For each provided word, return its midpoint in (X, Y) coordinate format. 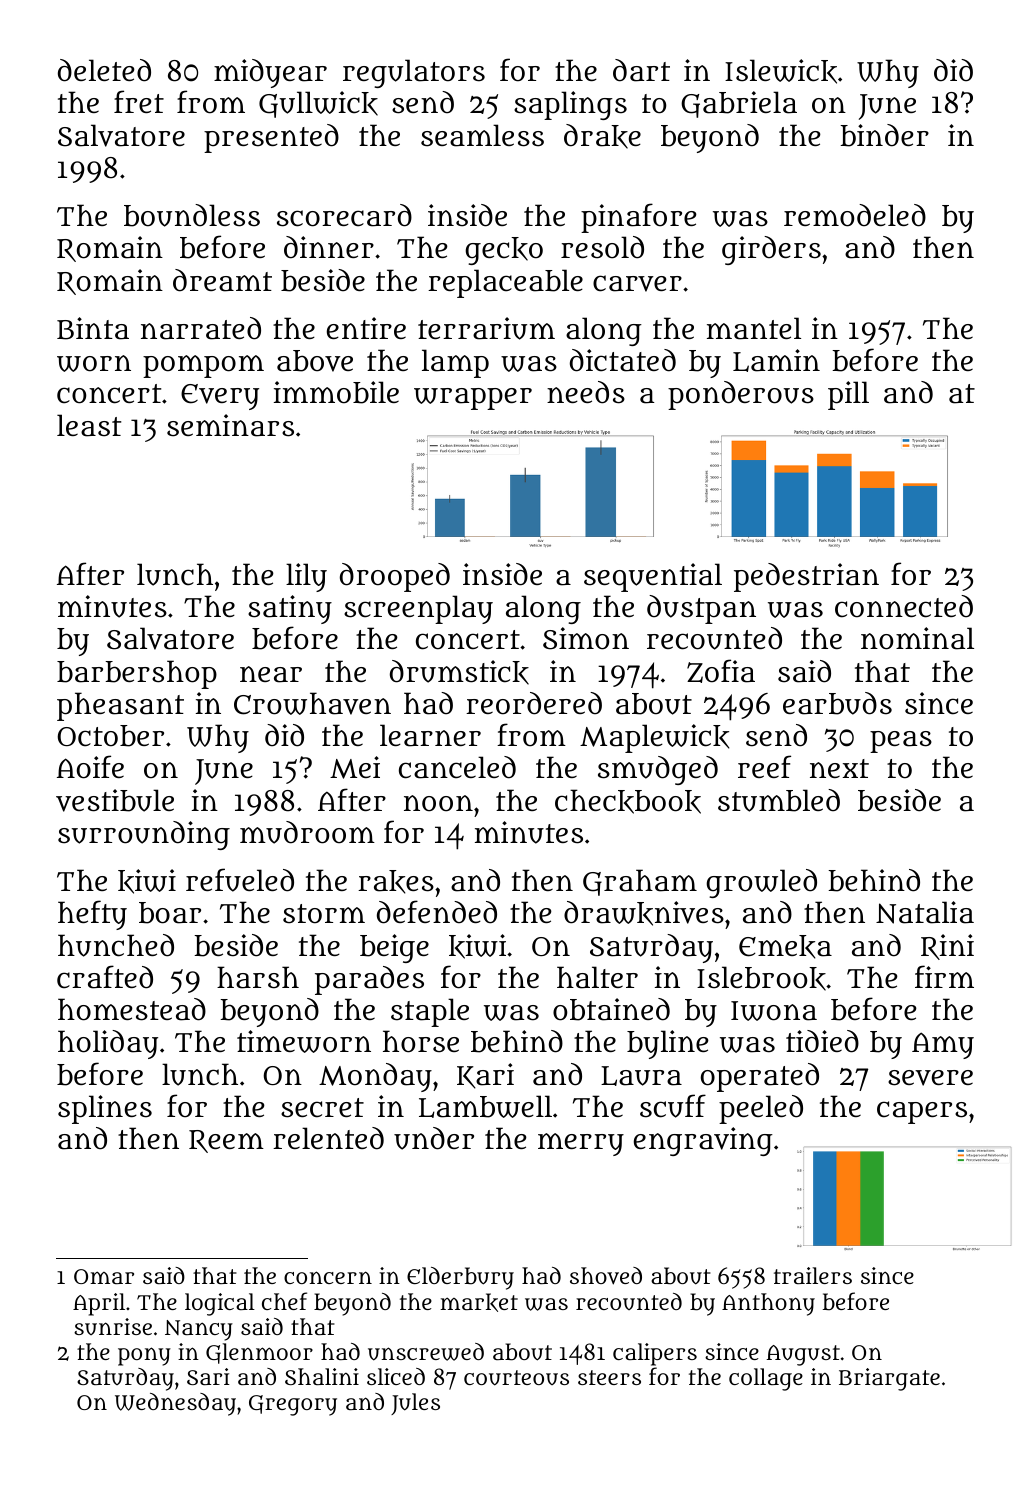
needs (586, 392)
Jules (415, 1404)
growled (761, 883)
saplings (570, 105)
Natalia (925, 912)
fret (139, 101)
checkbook (628, 801)
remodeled (855, 215)
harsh (258, 977)
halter (597, 977)
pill (848, 395)
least (89, 425)
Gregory (293, 1405)
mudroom (307, 832)
